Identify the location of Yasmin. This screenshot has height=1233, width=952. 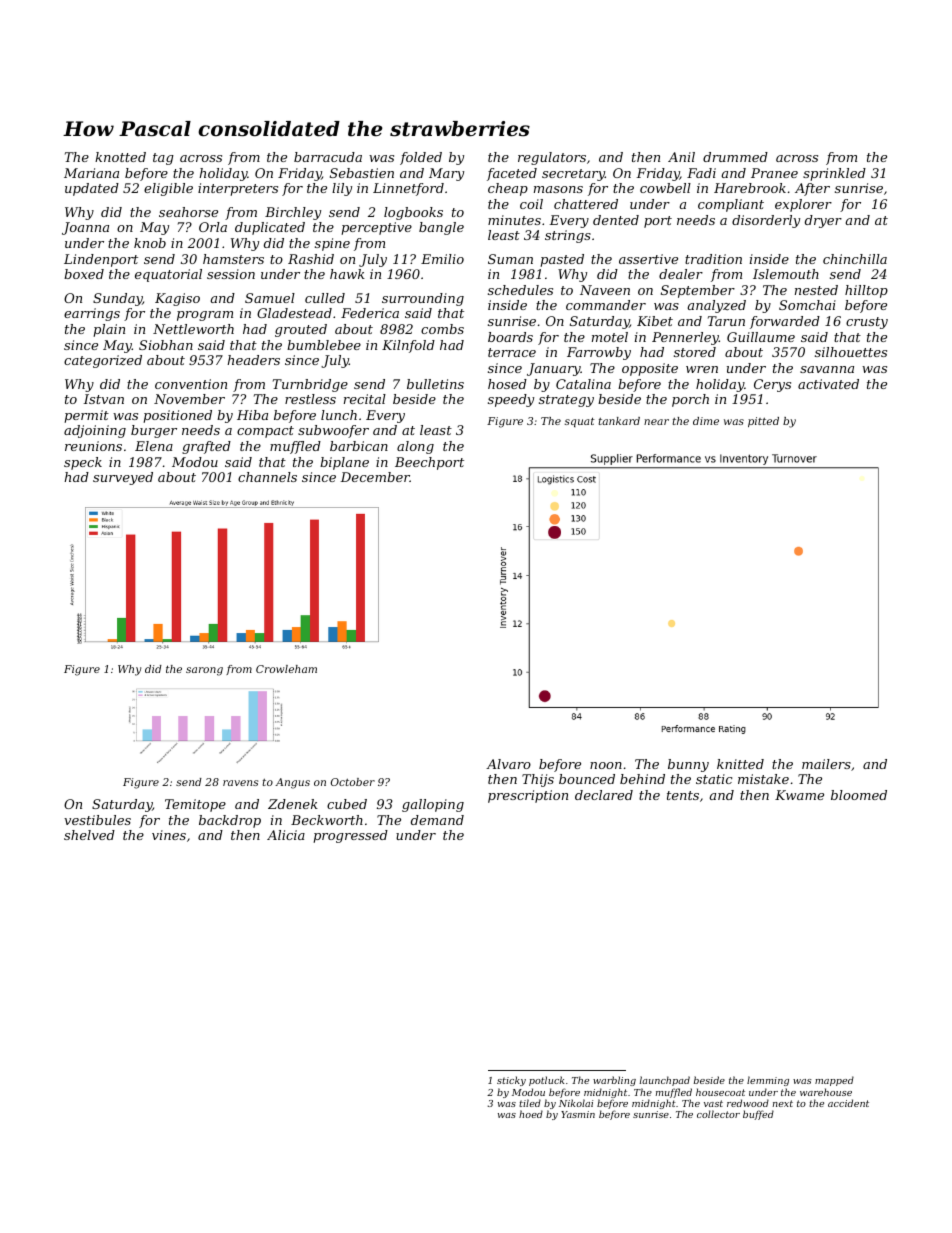
(578, 1114).
